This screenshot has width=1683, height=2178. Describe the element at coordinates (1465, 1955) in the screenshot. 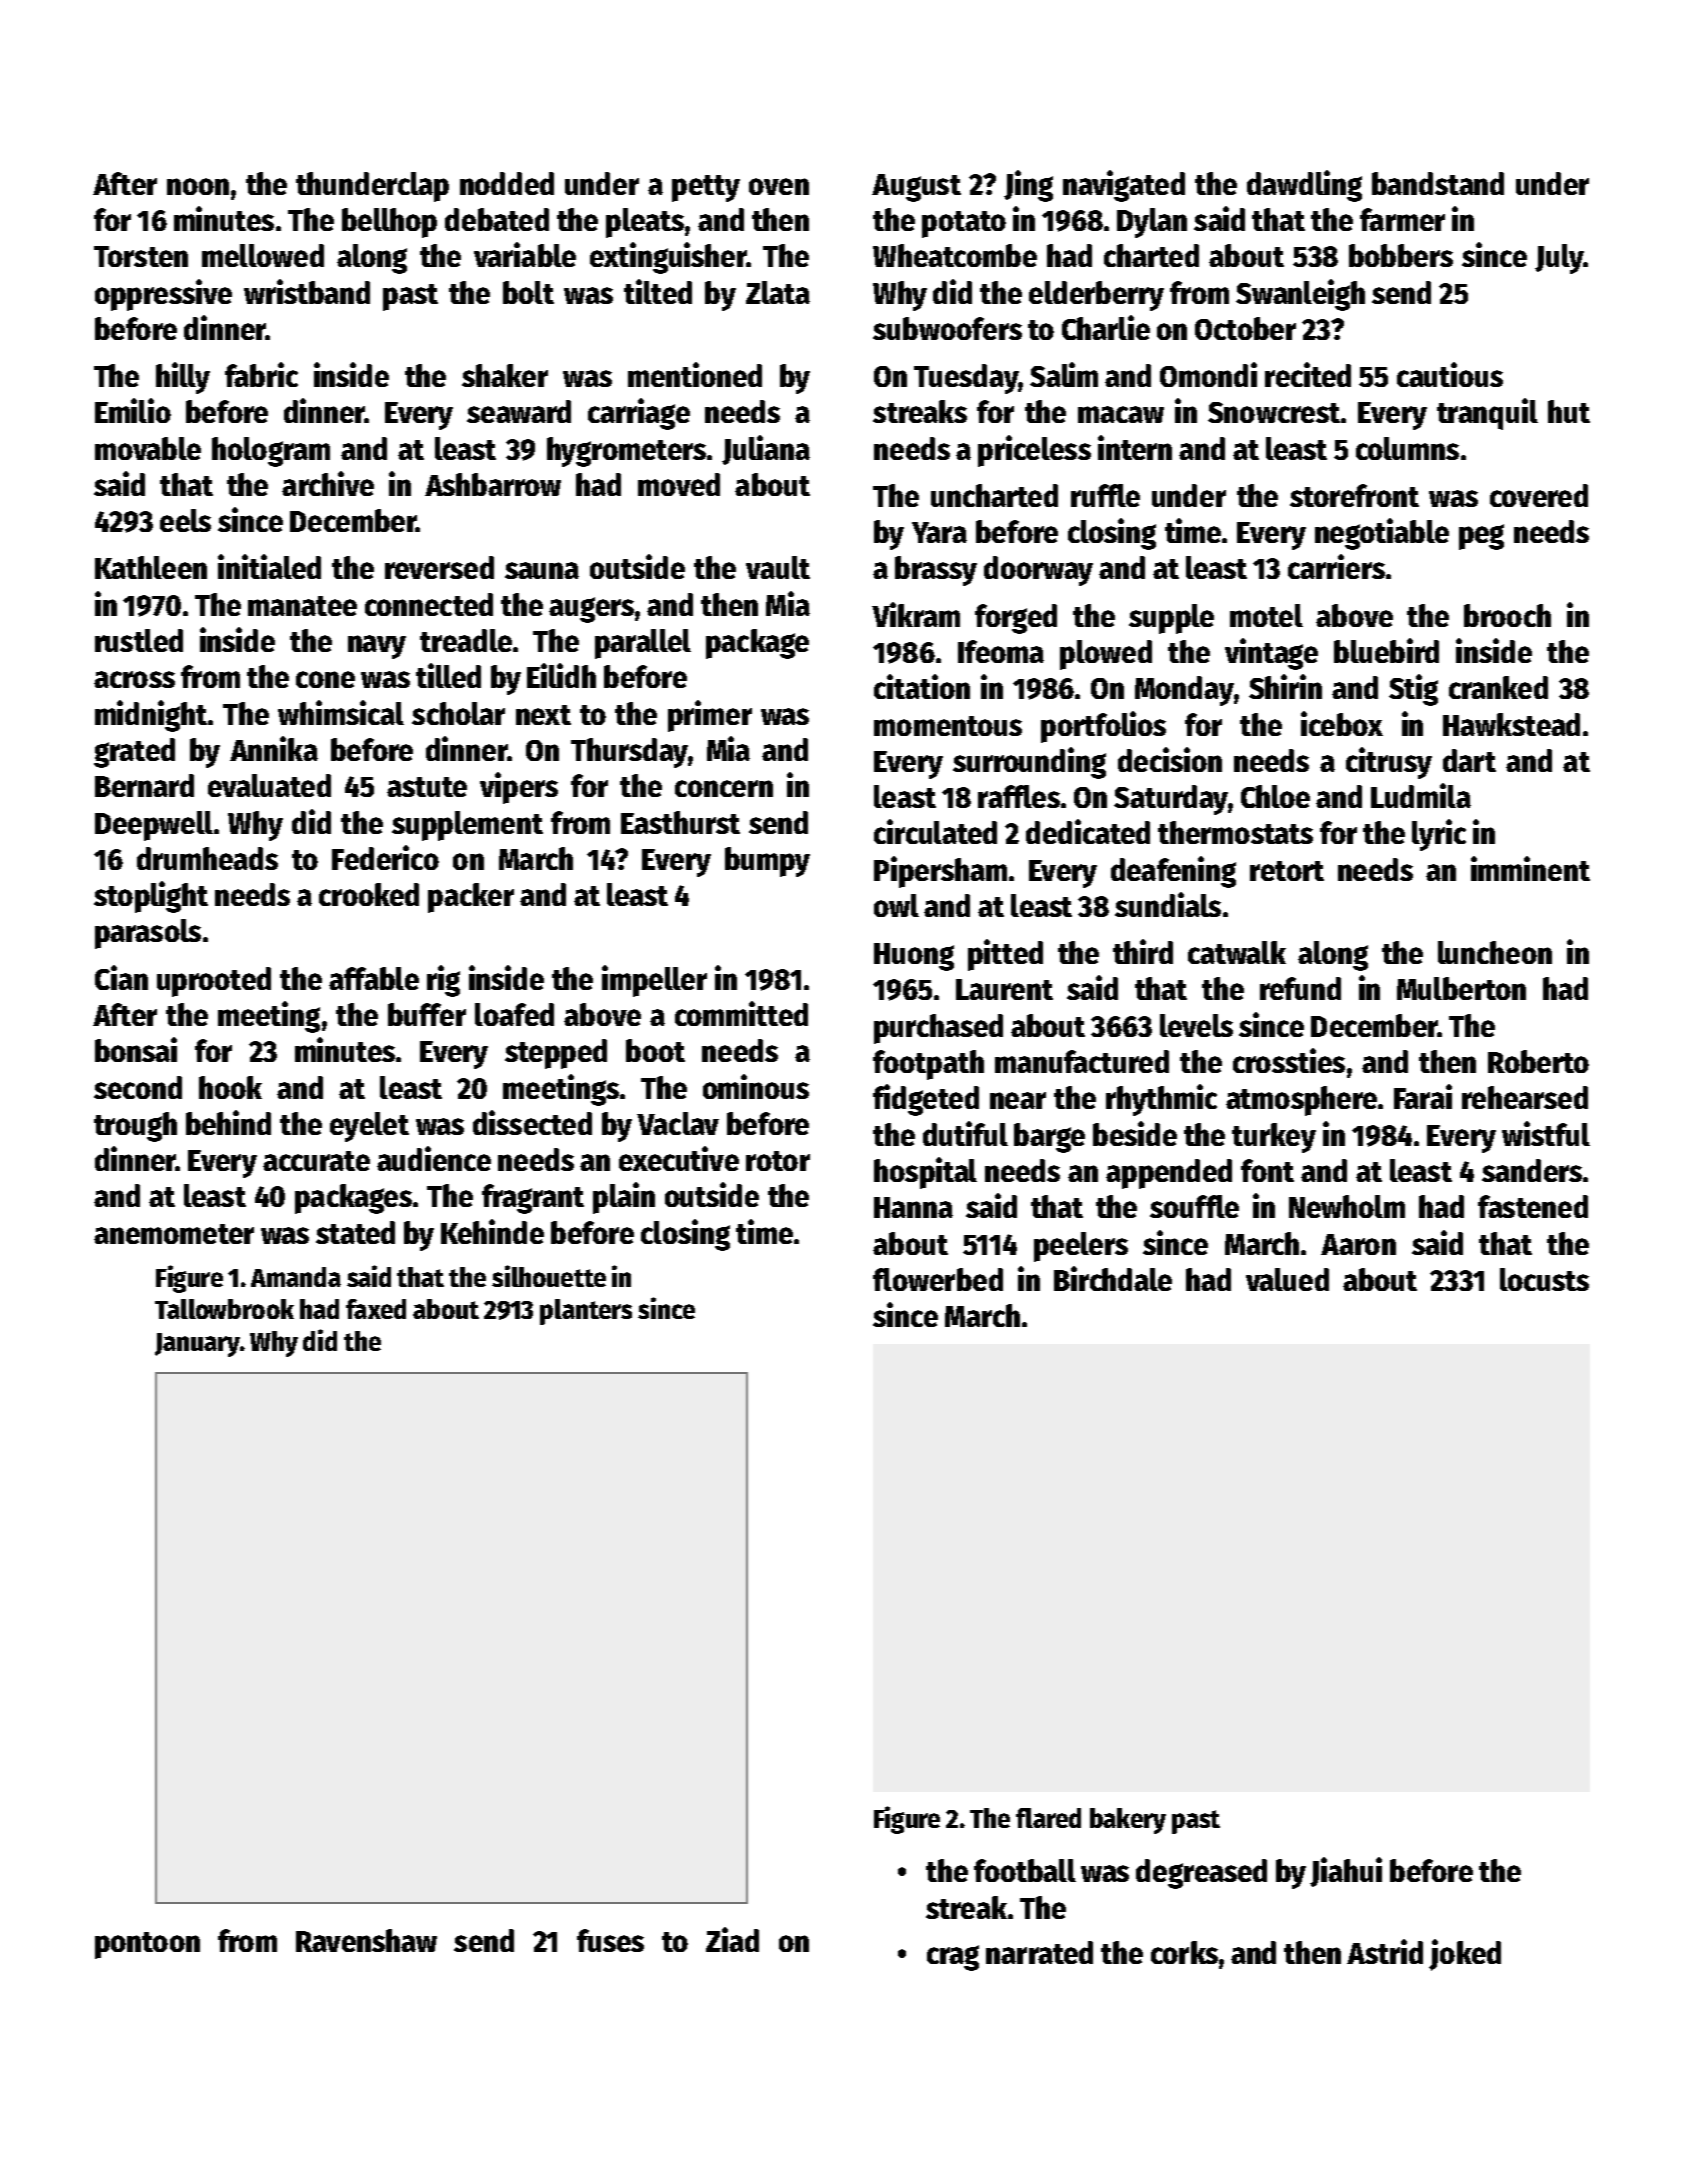

I see `joked` at that location.
